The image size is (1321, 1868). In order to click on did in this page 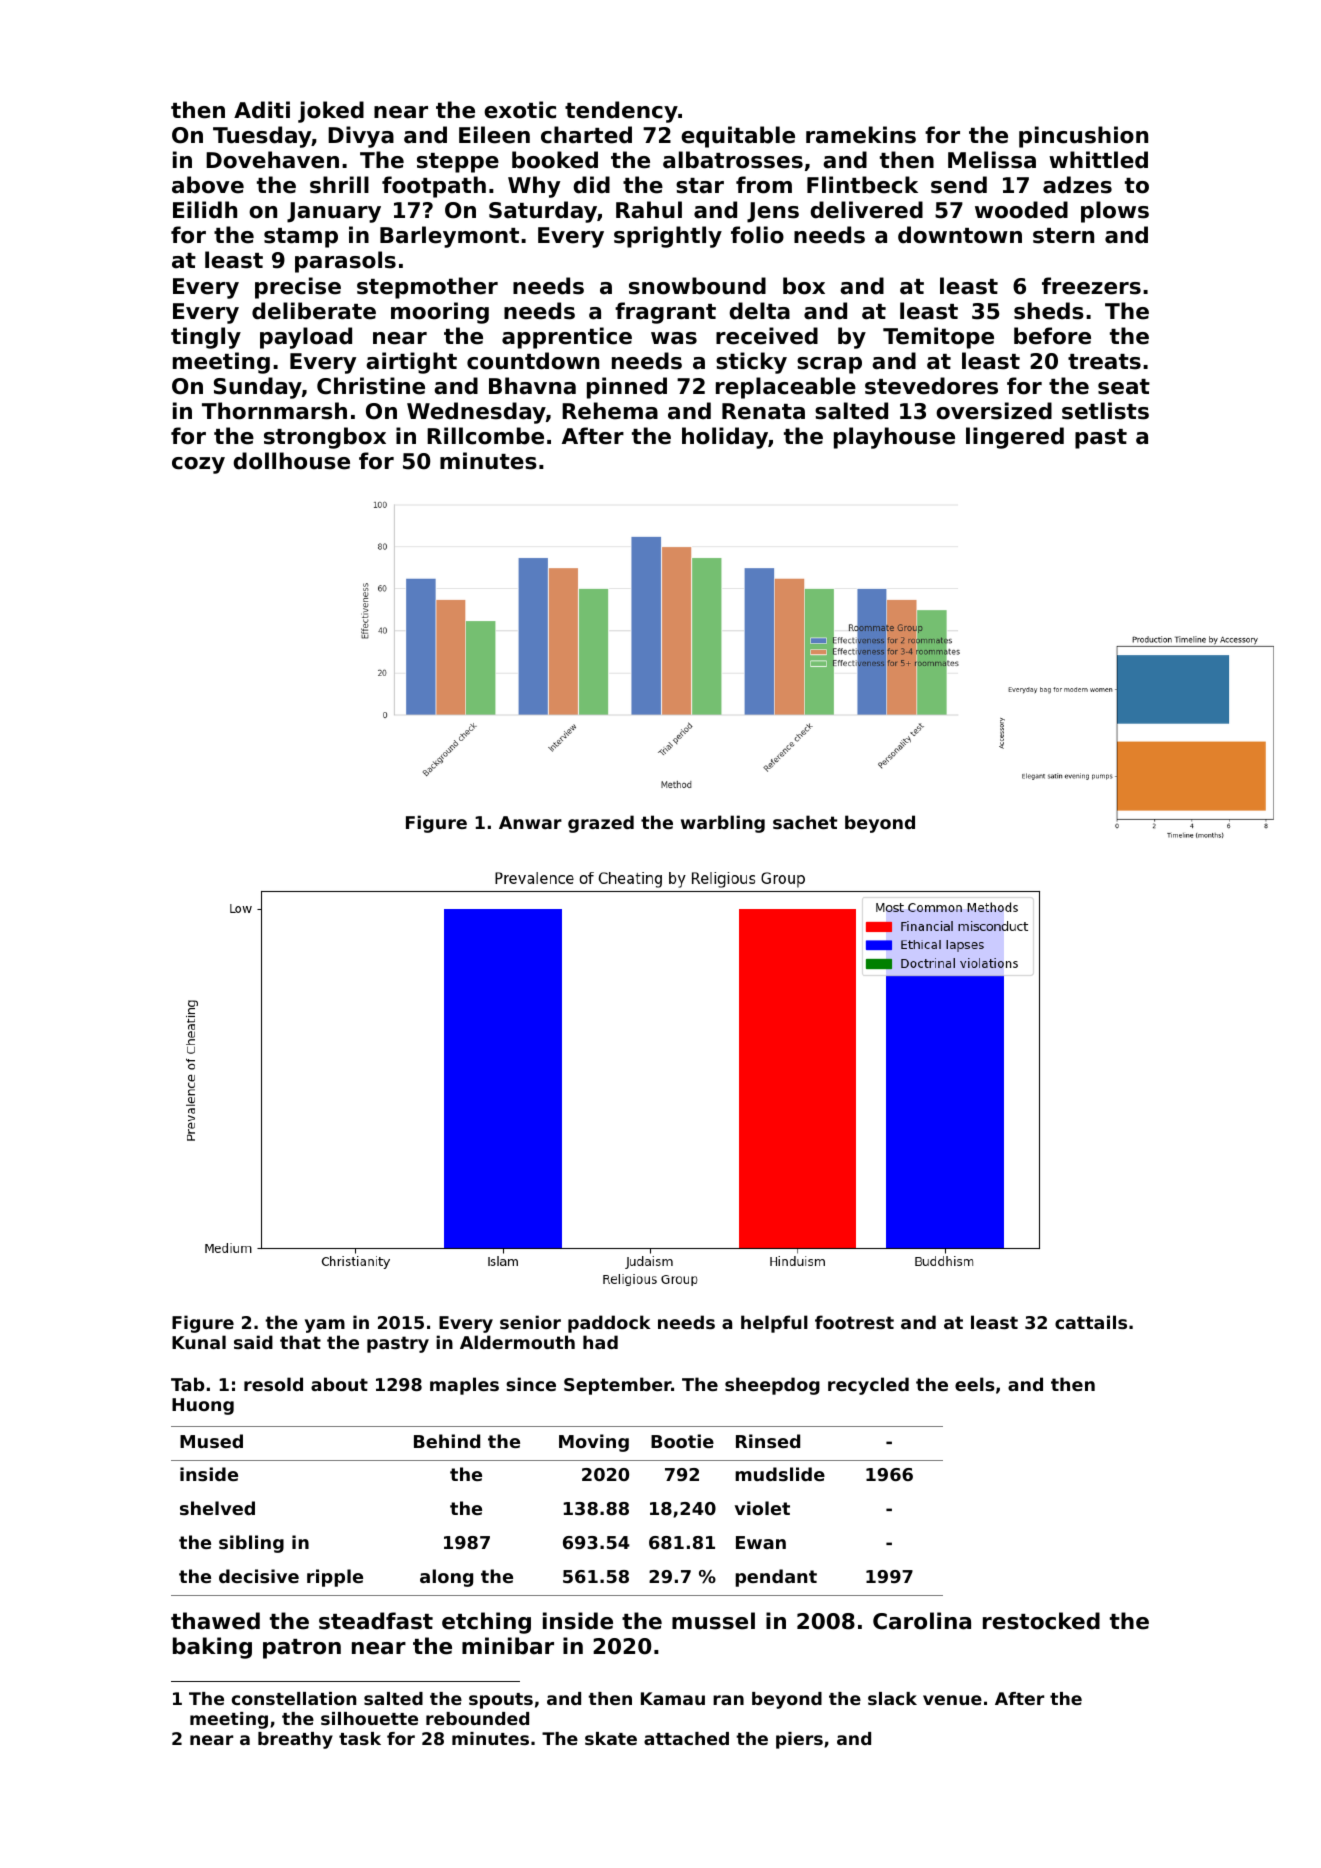, I will do `click(591, 185)`.
